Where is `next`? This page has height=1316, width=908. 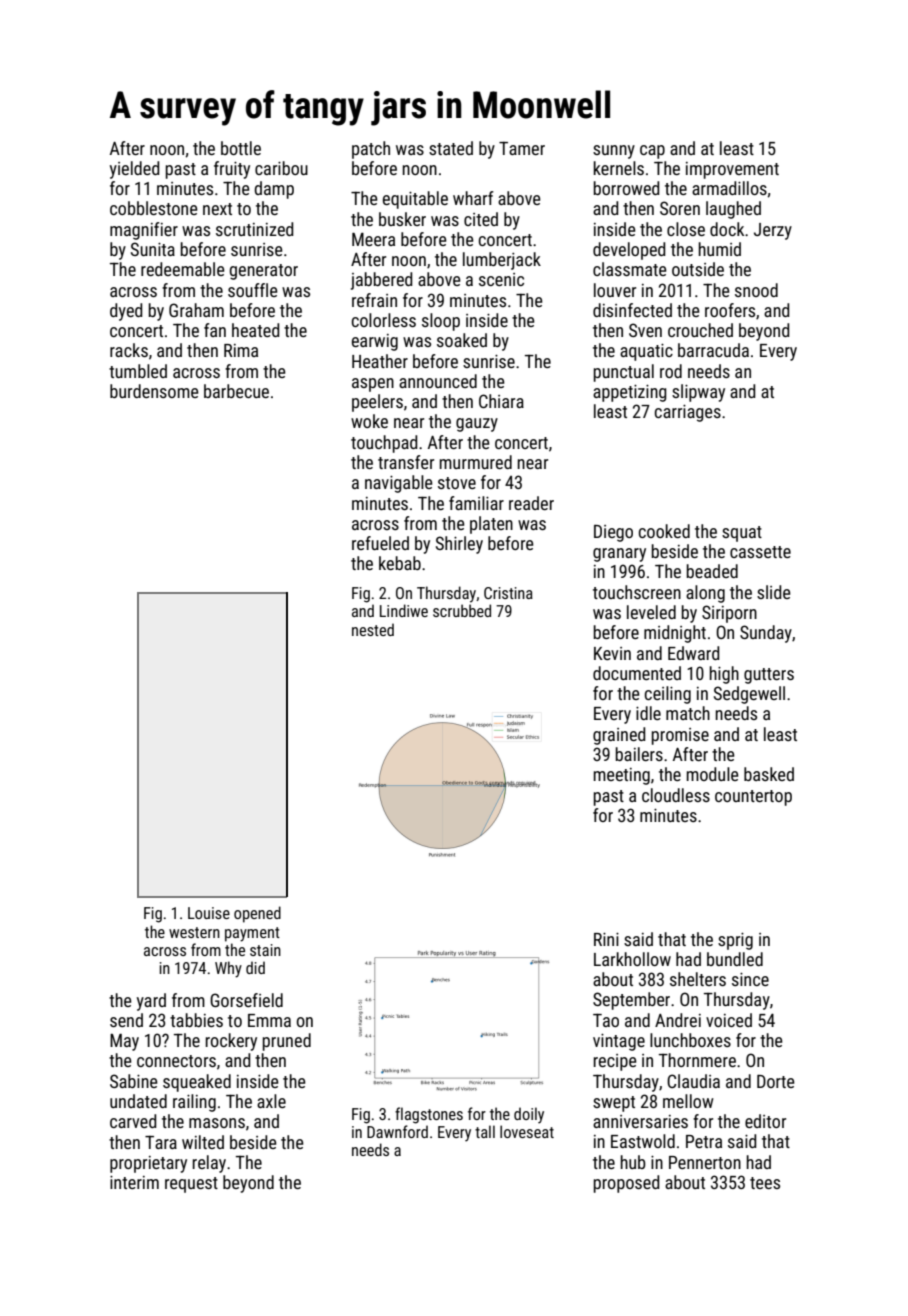 next is located at coordinates (217, 209).
